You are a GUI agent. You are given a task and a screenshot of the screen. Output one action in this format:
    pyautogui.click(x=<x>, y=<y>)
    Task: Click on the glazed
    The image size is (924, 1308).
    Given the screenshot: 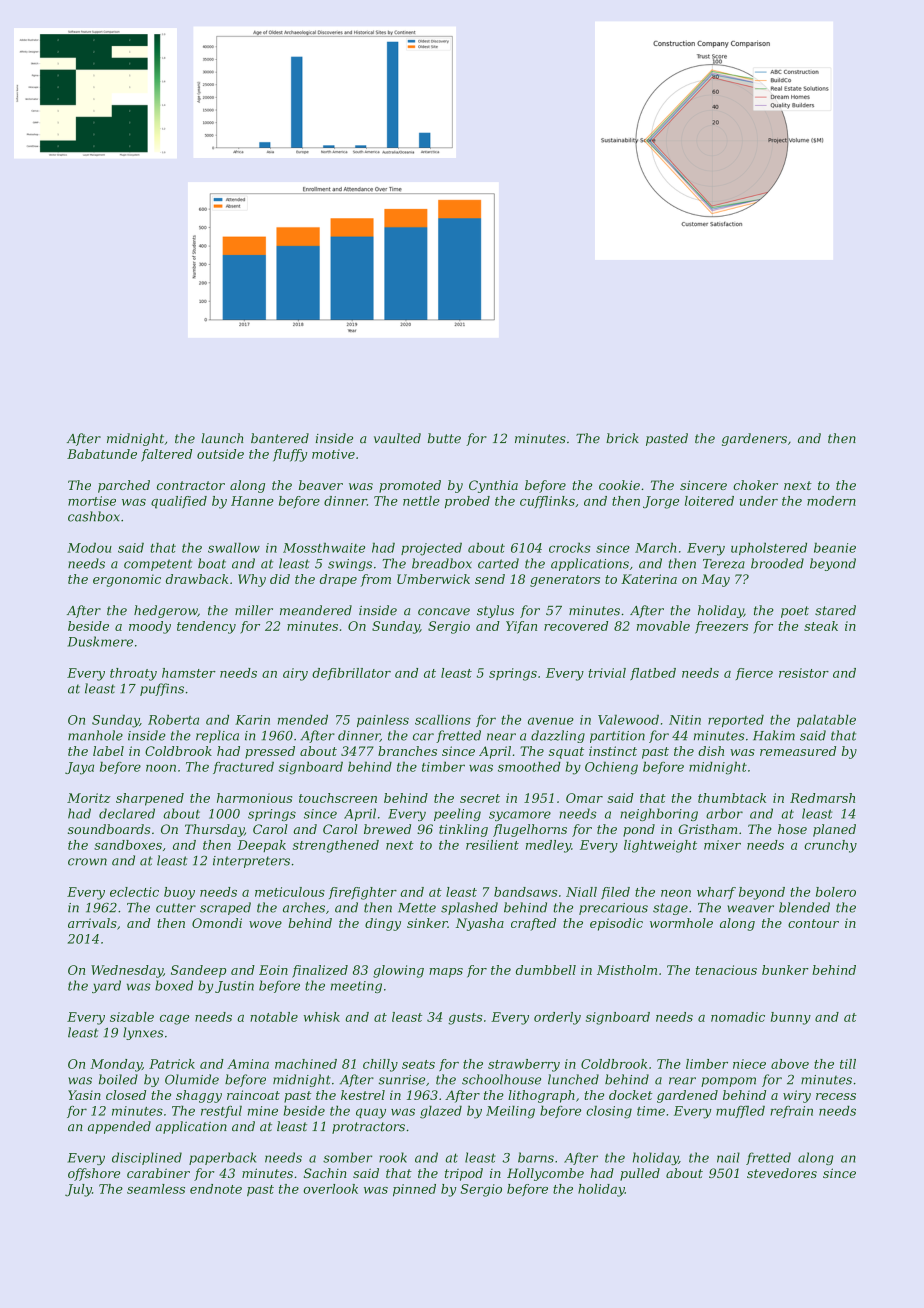 What is the action you would take?
    pyautogui.click(x=441, y=1112)
